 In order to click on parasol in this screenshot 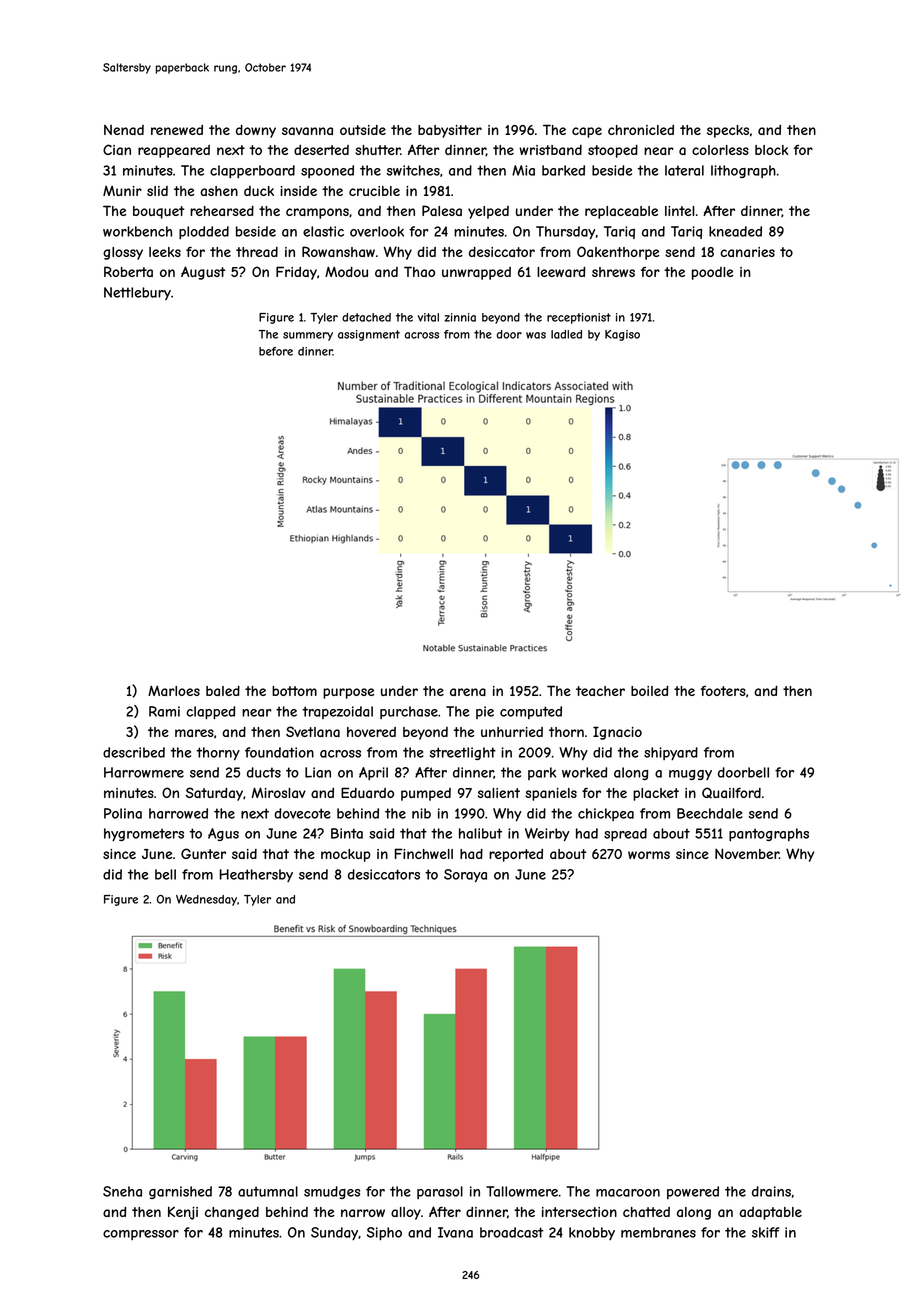, I will do `click(440, 1192)`.
